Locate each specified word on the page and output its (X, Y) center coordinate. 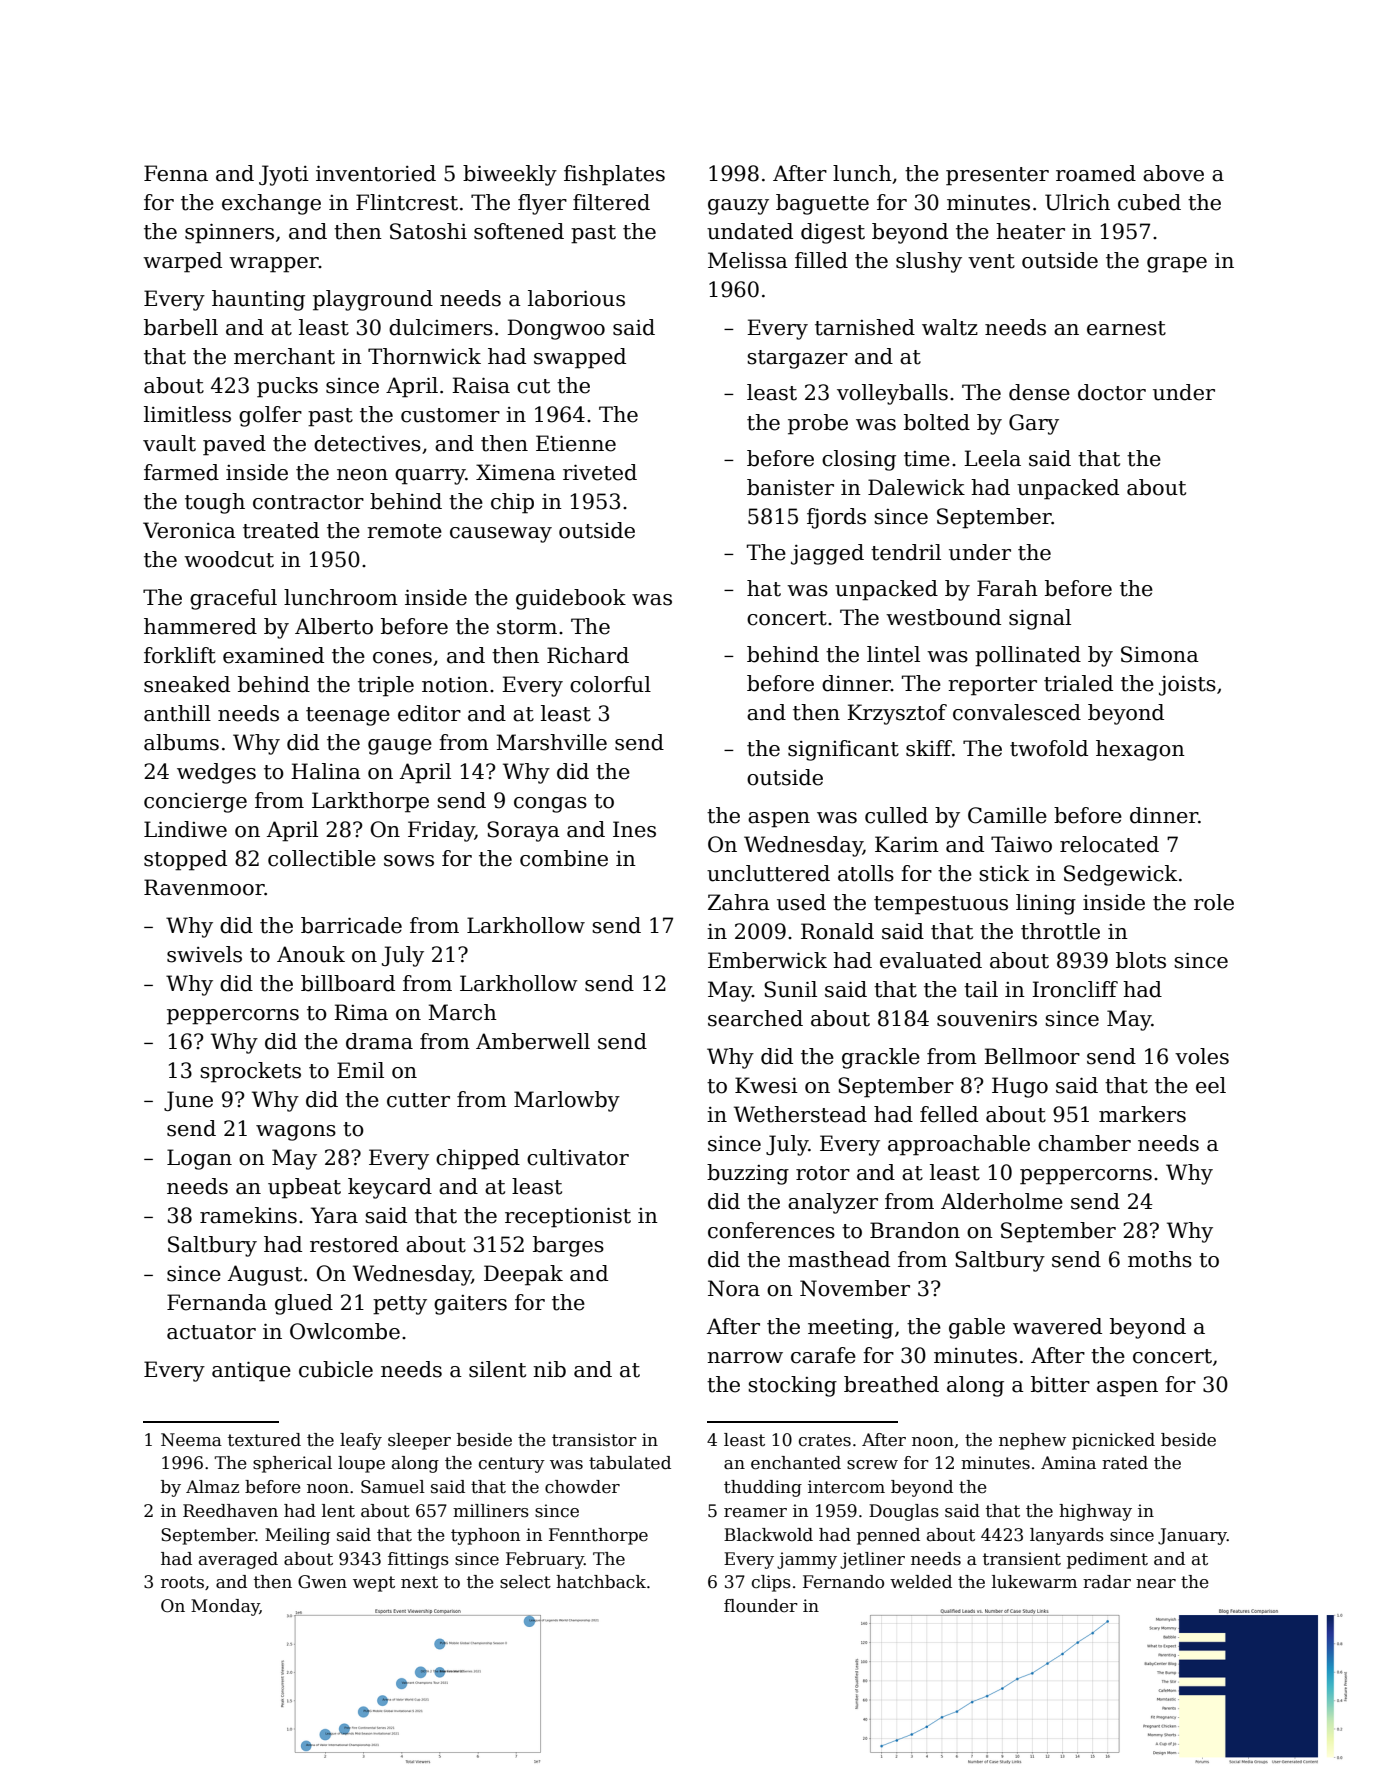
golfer (270, 416)
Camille (1007, 815)
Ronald (837, 931)
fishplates (614, 175)
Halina (326, 771)
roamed (1096, 173)
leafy (361, 1441)
